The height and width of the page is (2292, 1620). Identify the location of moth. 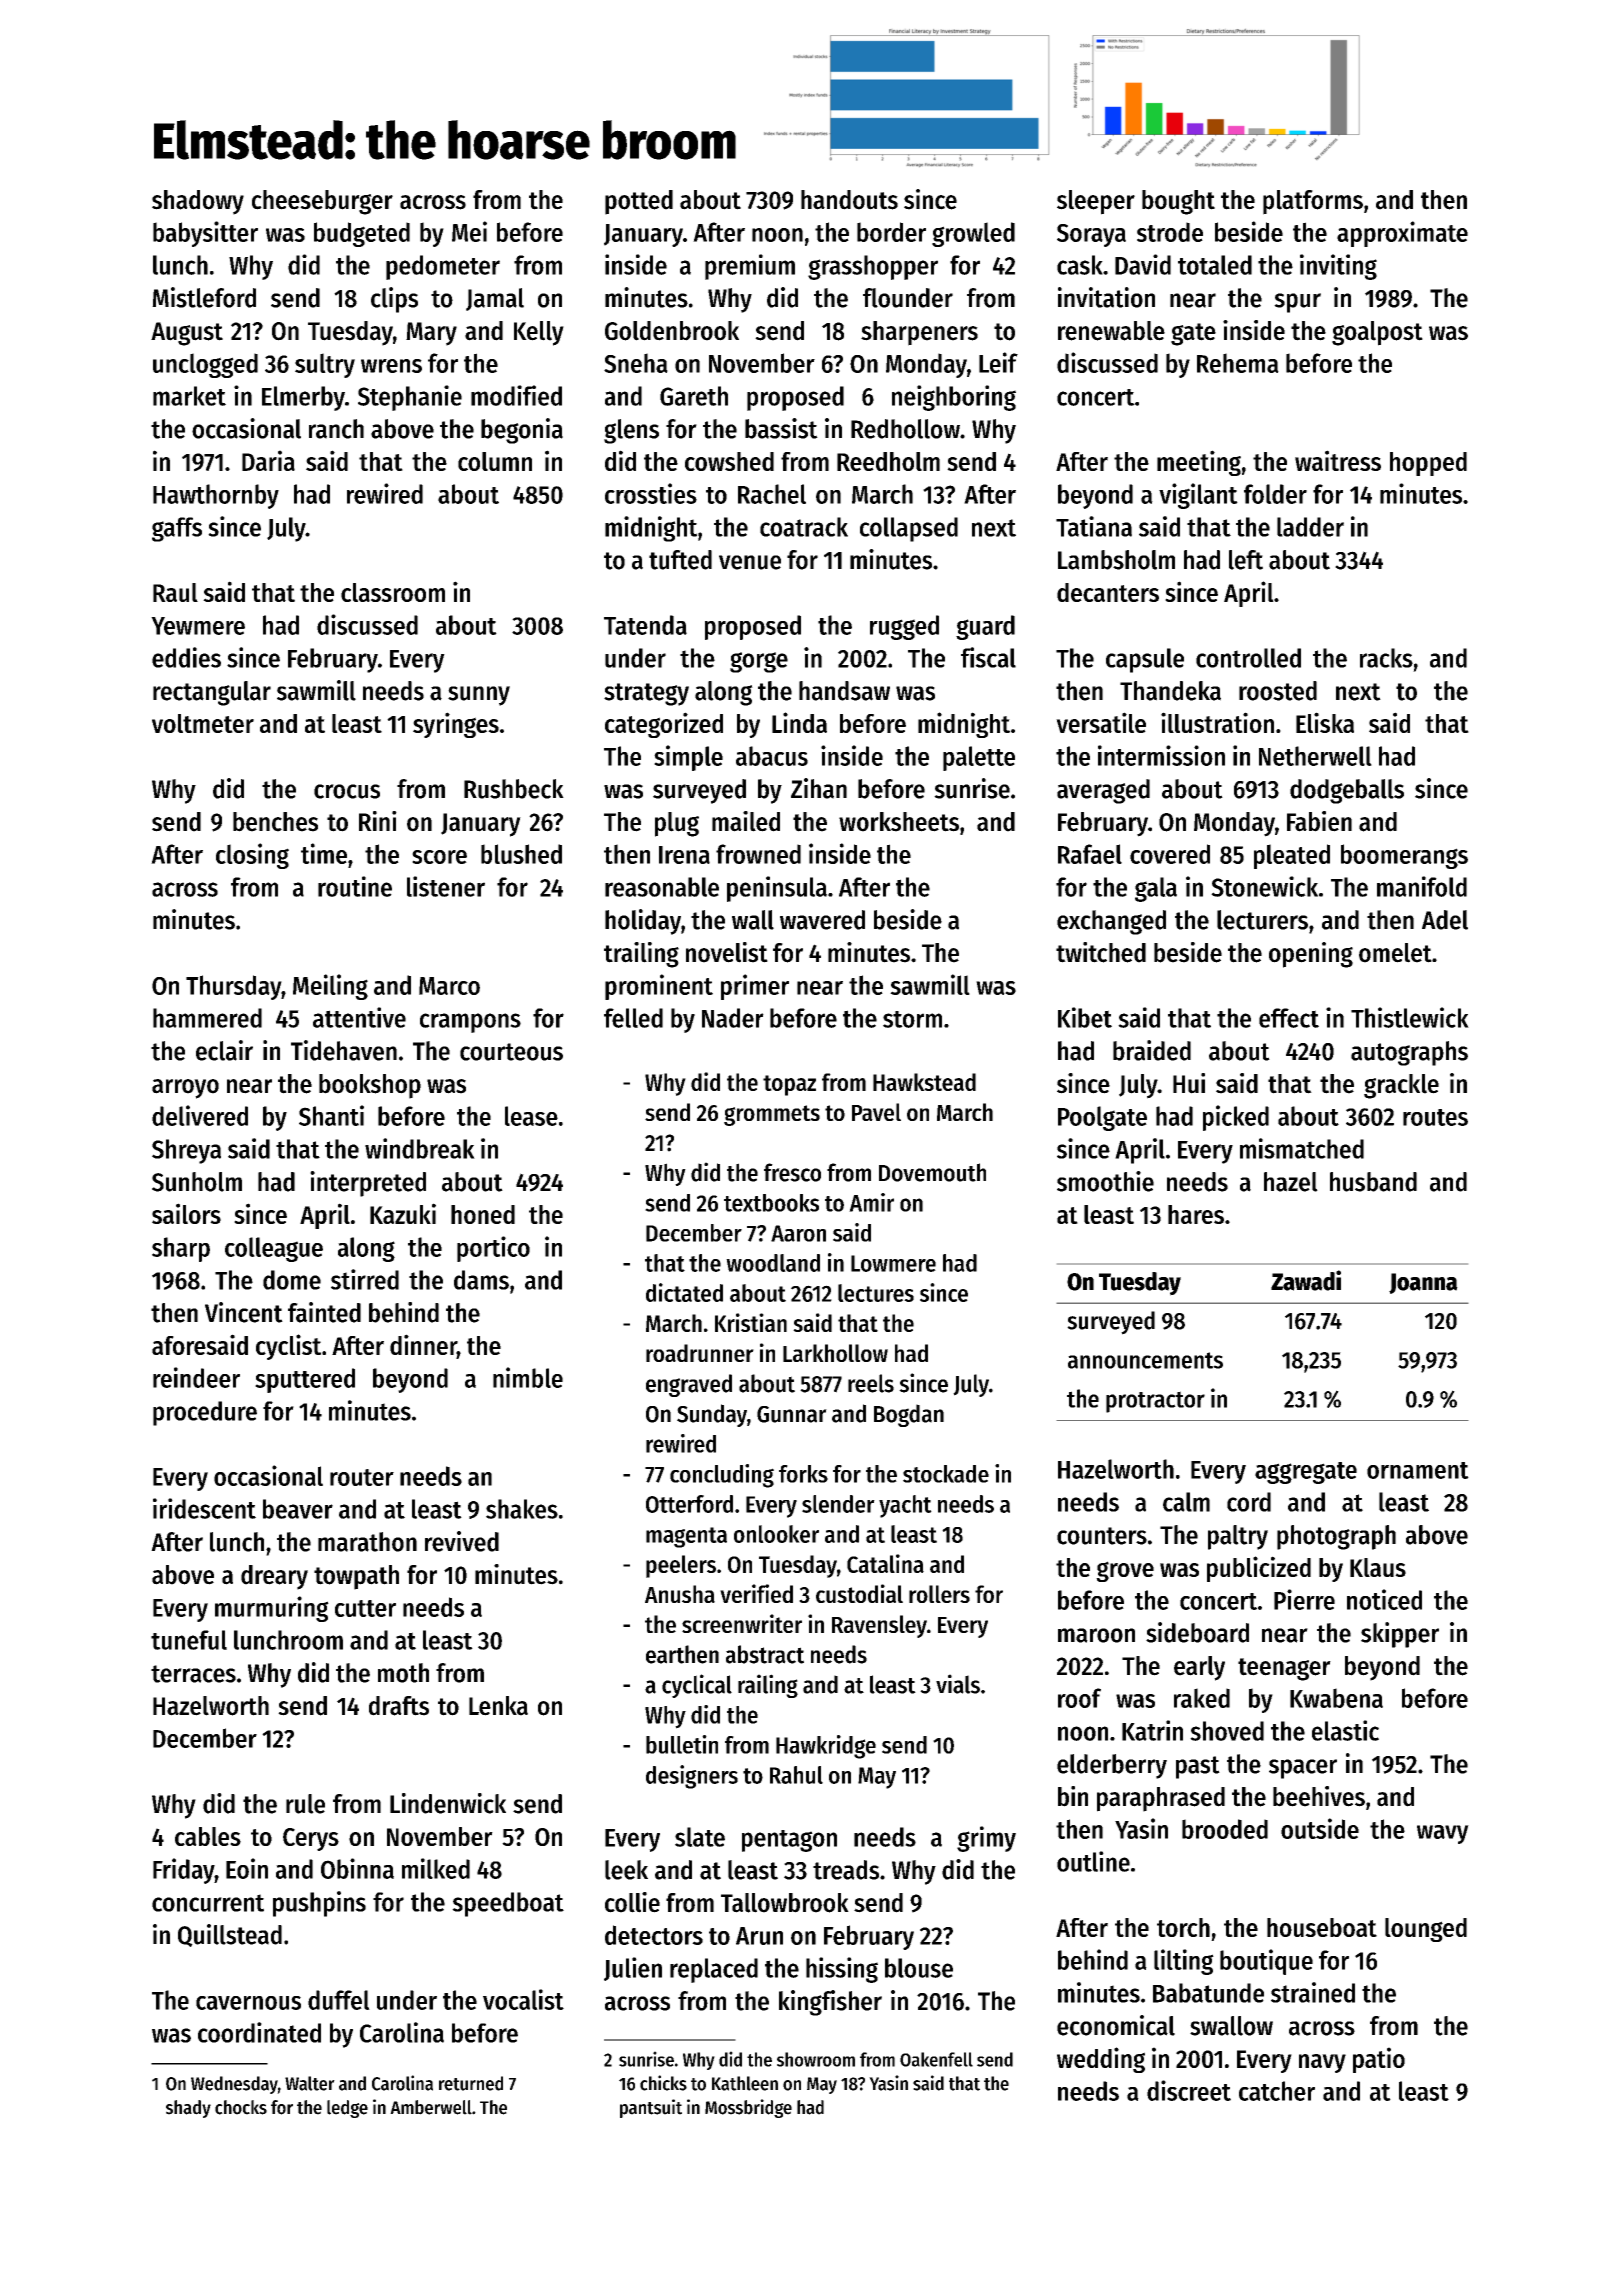
(403, 1673).
